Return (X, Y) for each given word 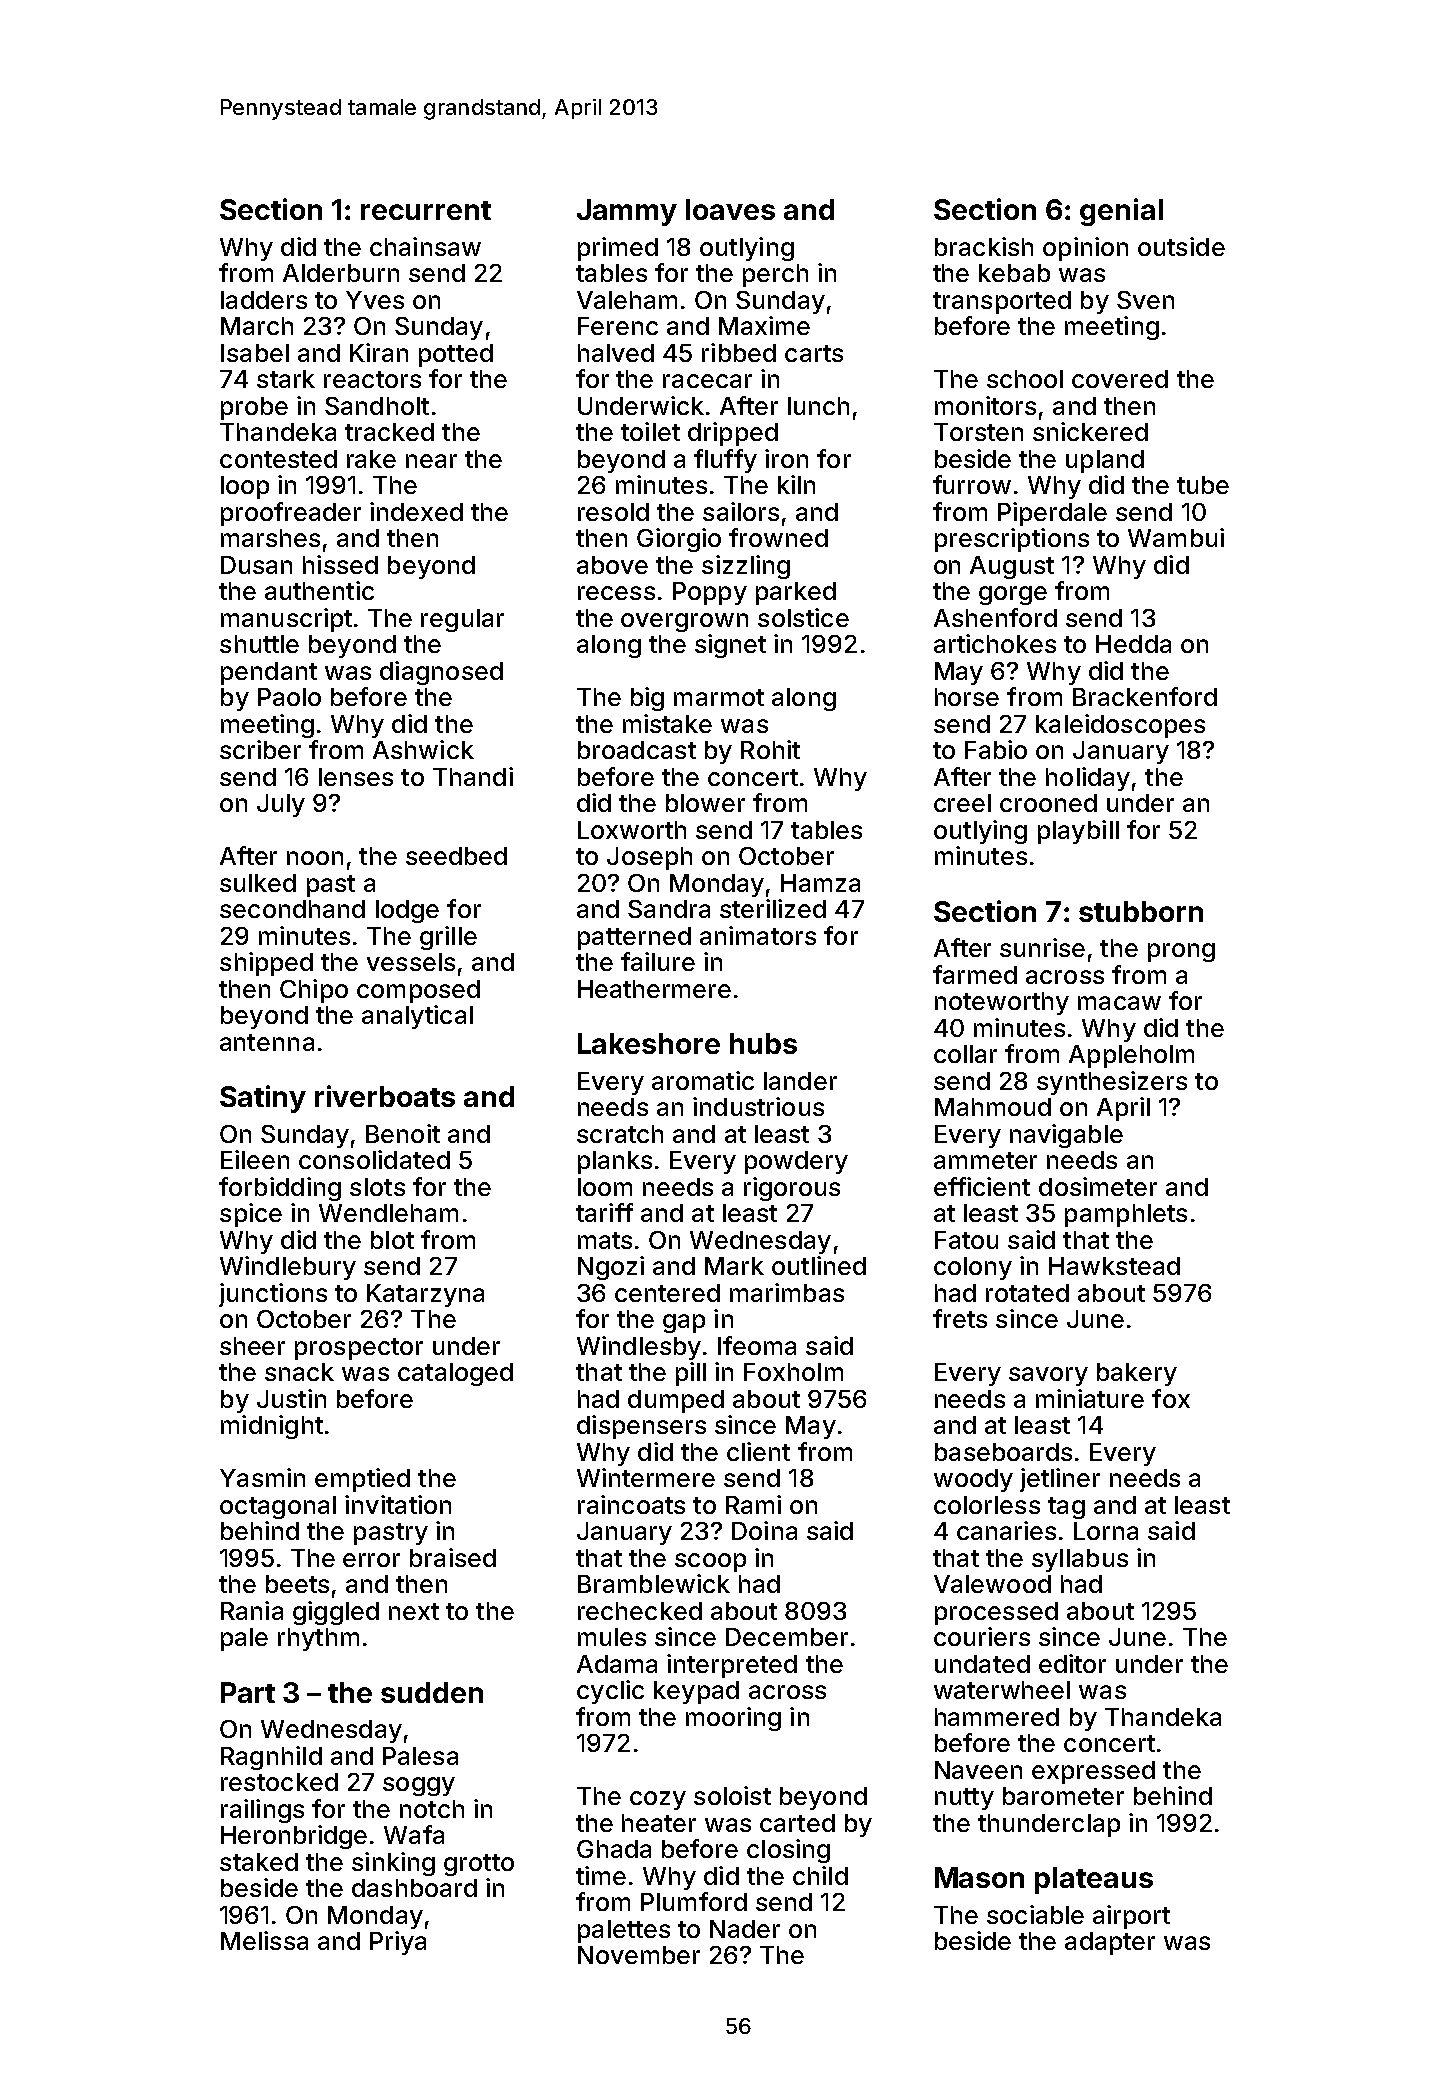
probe (254, 408)
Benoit (403, 1133)
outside (1181, 246)
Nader (745, 1929)
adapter (1110, 1943)
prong (1181, 952)
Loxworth (632, 830)
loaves (730, 209)
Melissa (264, 1940)
